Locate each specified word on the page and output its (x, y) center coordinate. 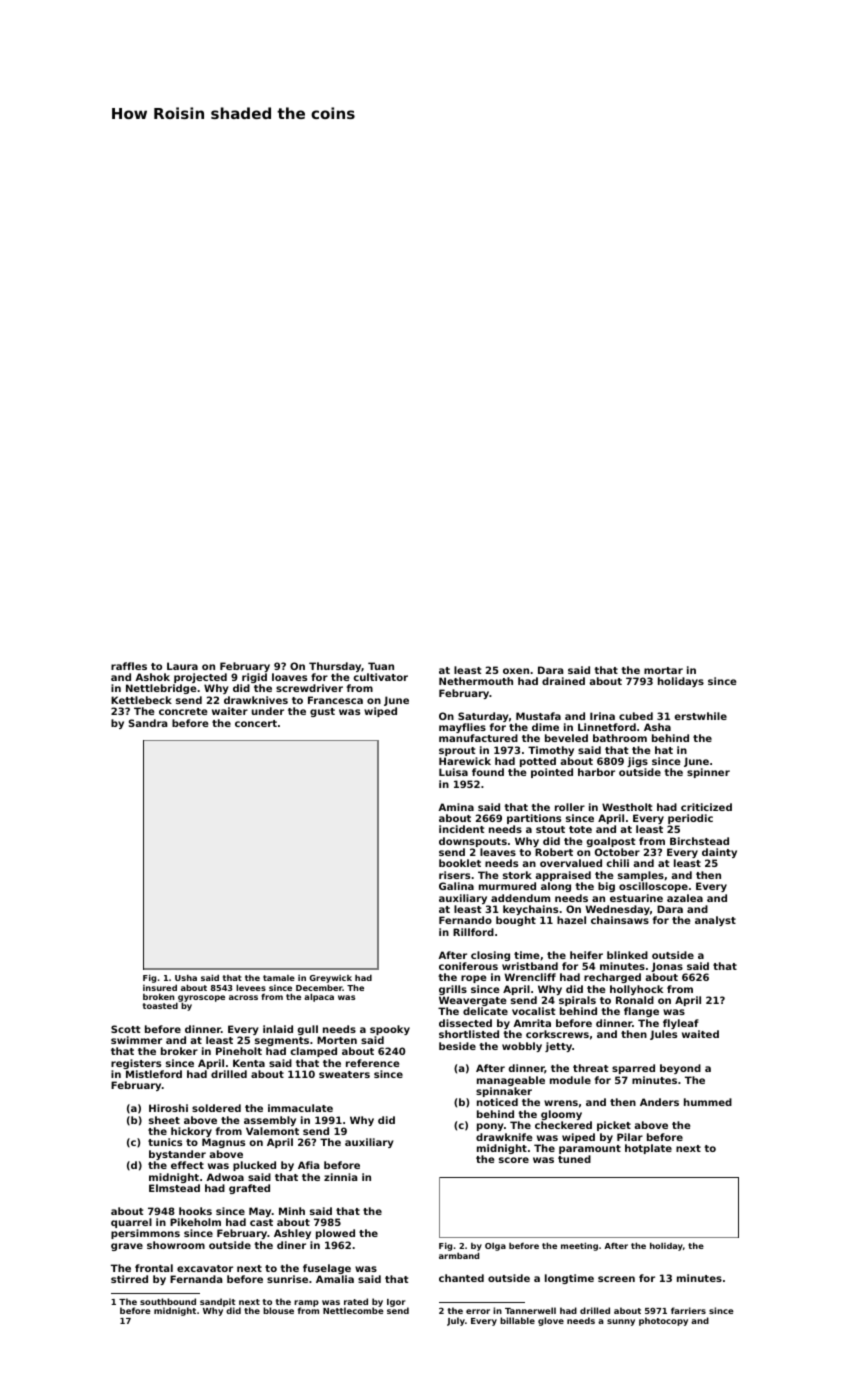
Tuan (381, 666)
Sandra (148, 723)
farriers (688, 1310)
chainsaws (620, 920)
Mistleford (154, 1074)
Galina (456, 886)
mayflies (462, 728)
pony (490, 1127)
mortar (663, 670)
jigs (637, 763)
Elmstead (174, 1188)
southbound (168, 1301)
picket (614, 1126)
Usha (186, 977)
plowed (335, 1234)
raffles (129, 666)
